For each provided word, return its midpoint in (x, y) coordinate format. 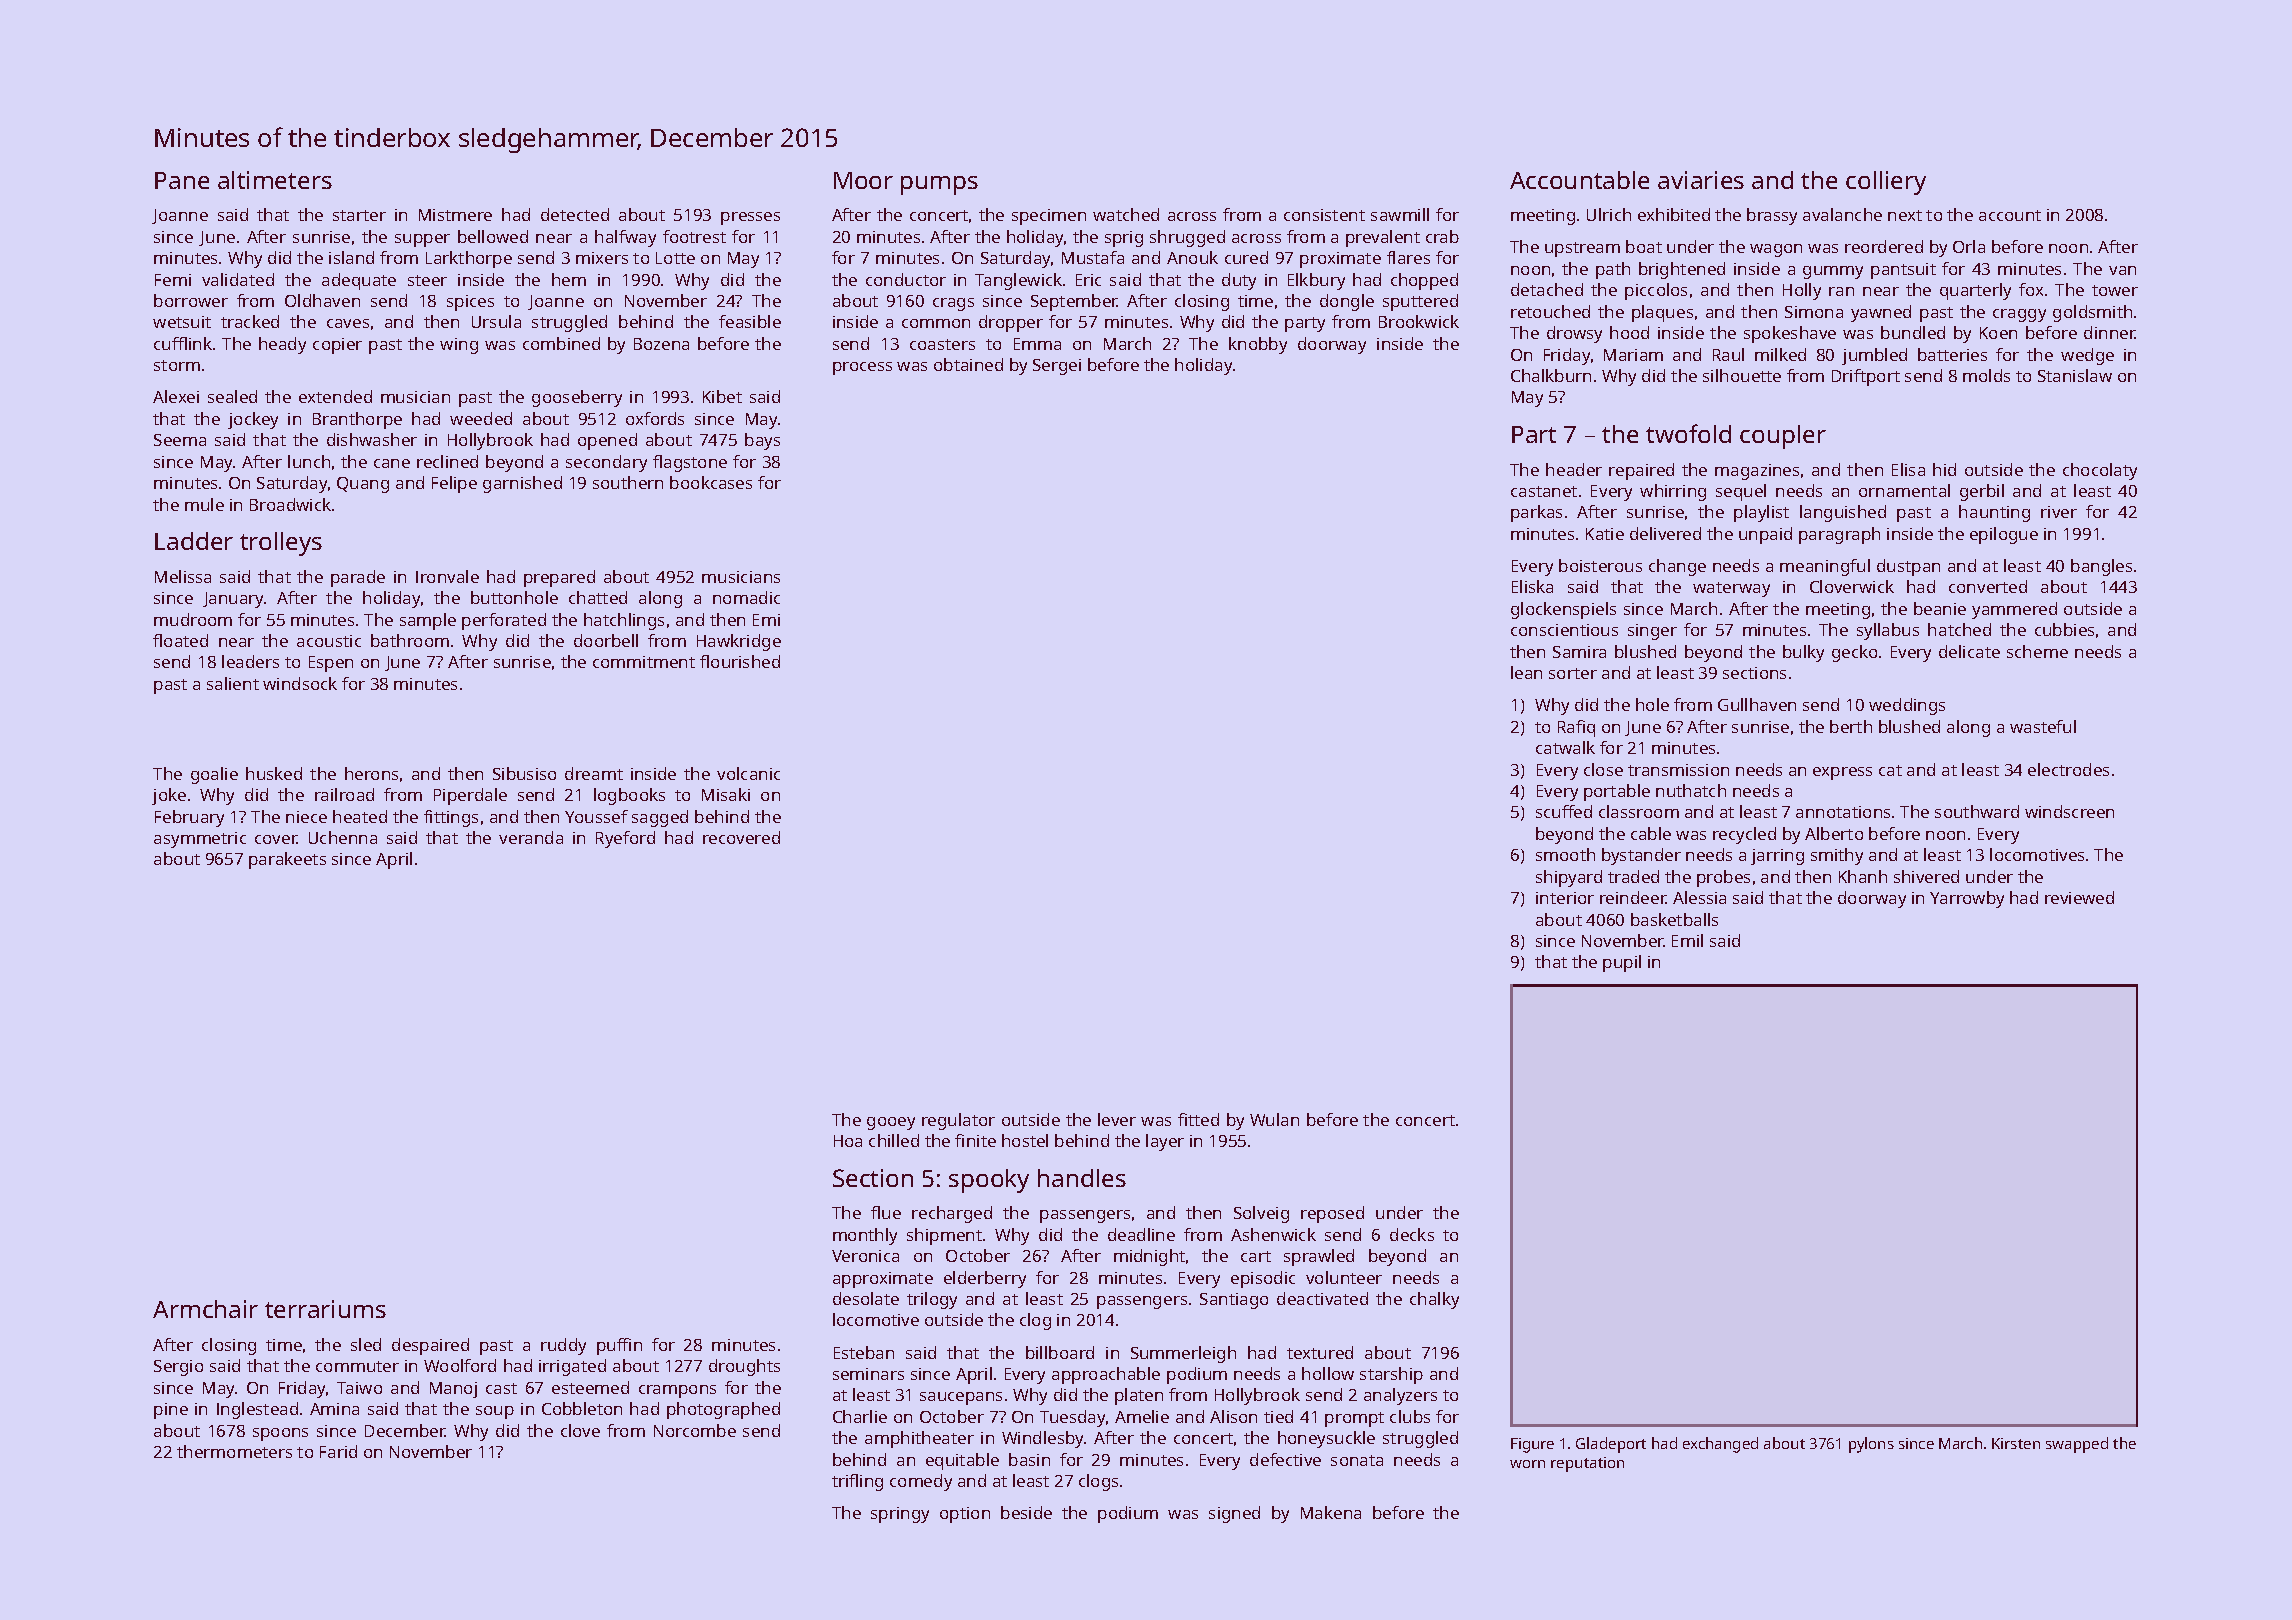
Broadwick (290, 504)
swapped (2077, 1445)
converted (1988, 586)
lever (1117, 1119)
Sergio (178, 1368)
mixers (602, 258)
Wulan (1274, 1119)
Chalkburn (1551, 375)
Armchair (205, 1309)
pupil (1622, 963)
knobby (1258, 345)
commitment (644, 662)
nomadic (746, 597)
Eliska (1532, 586)
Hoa (848, 1141)
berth (1851, 726)
